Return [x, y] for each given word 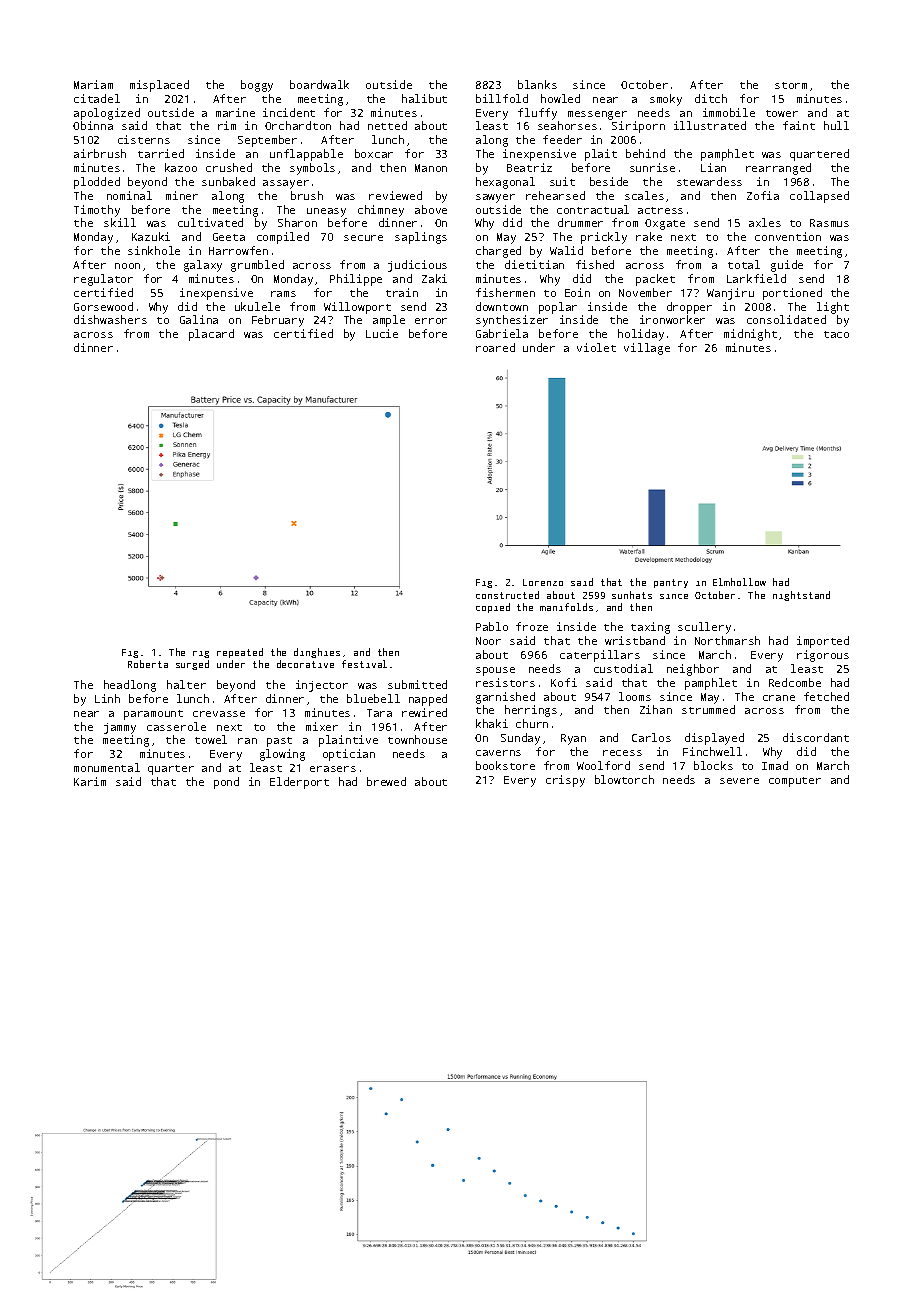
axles [765, 222]
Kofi [564, 682]
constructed [507, 595]
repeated [240, 653]
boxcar [374, 153]
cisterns [144, 139]
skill [120, 222]
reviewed [395, 195]
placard [211, 335]
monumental [107, 767]
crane [779, 698]
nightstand [801, 596]
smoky [666, 100]
